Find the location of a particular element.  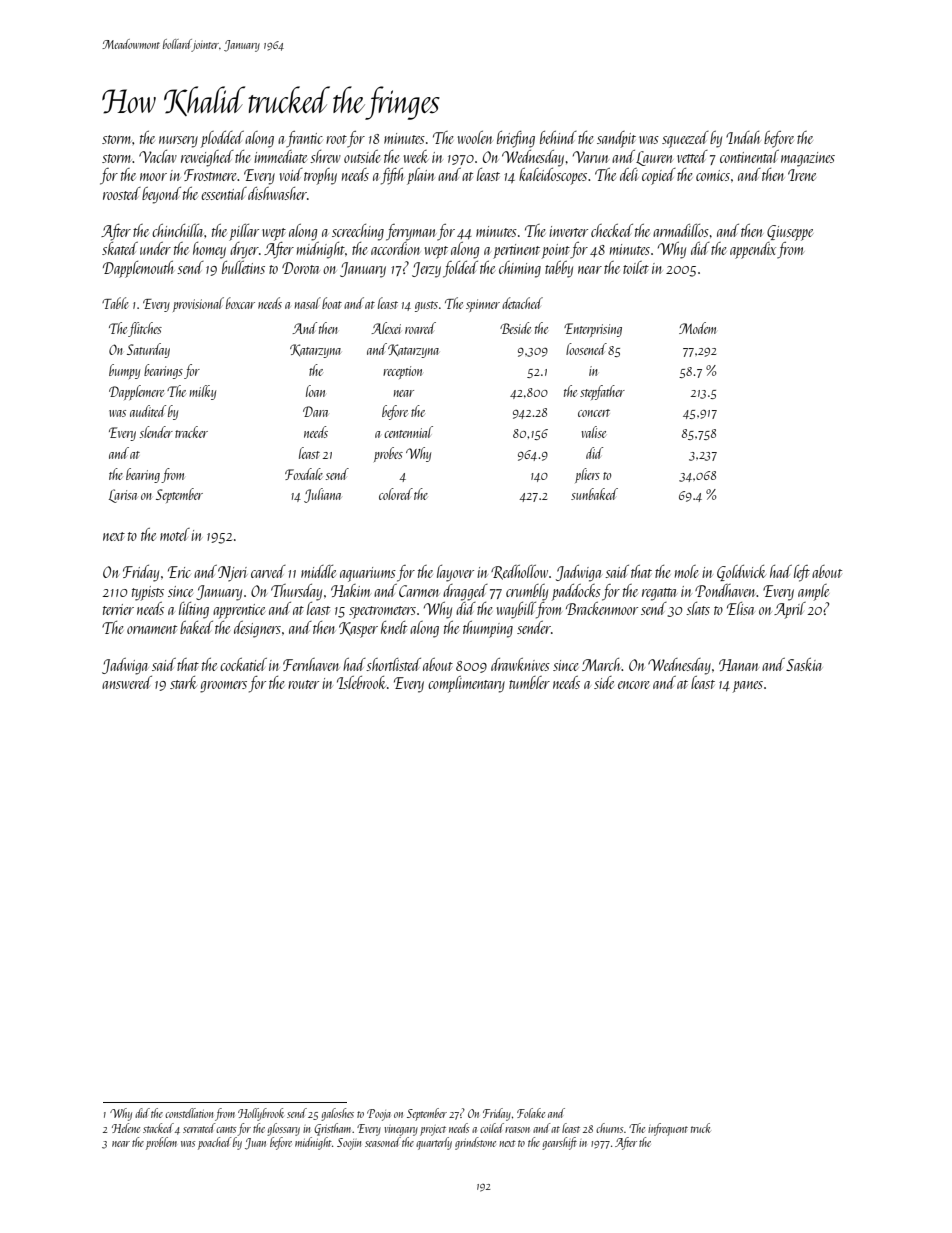

boat is located at coordinates (332, 303).
